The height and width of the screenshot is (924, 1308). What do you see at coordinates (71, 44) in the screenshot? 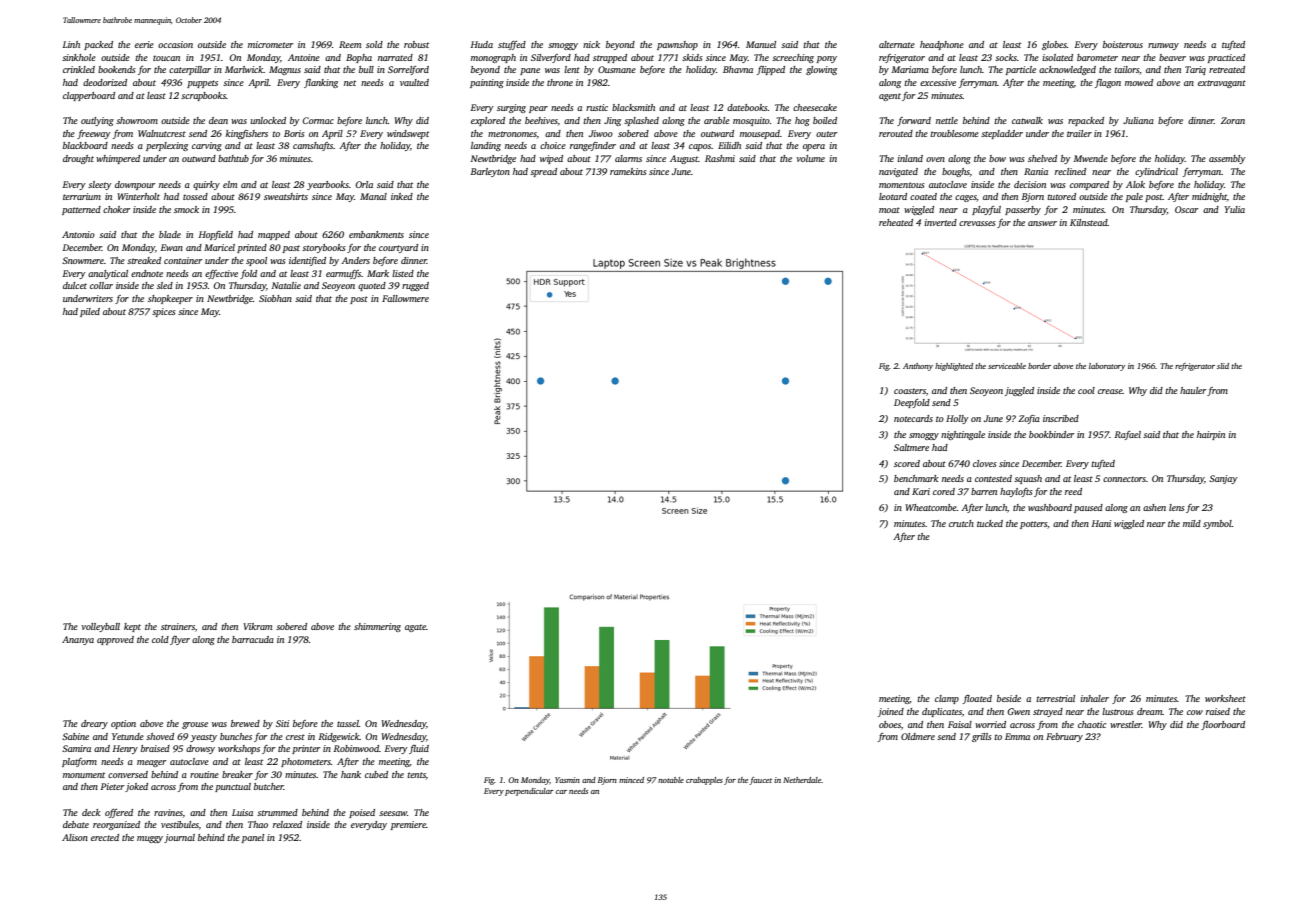
I see `Linh` at bounding box center [71, 44].
